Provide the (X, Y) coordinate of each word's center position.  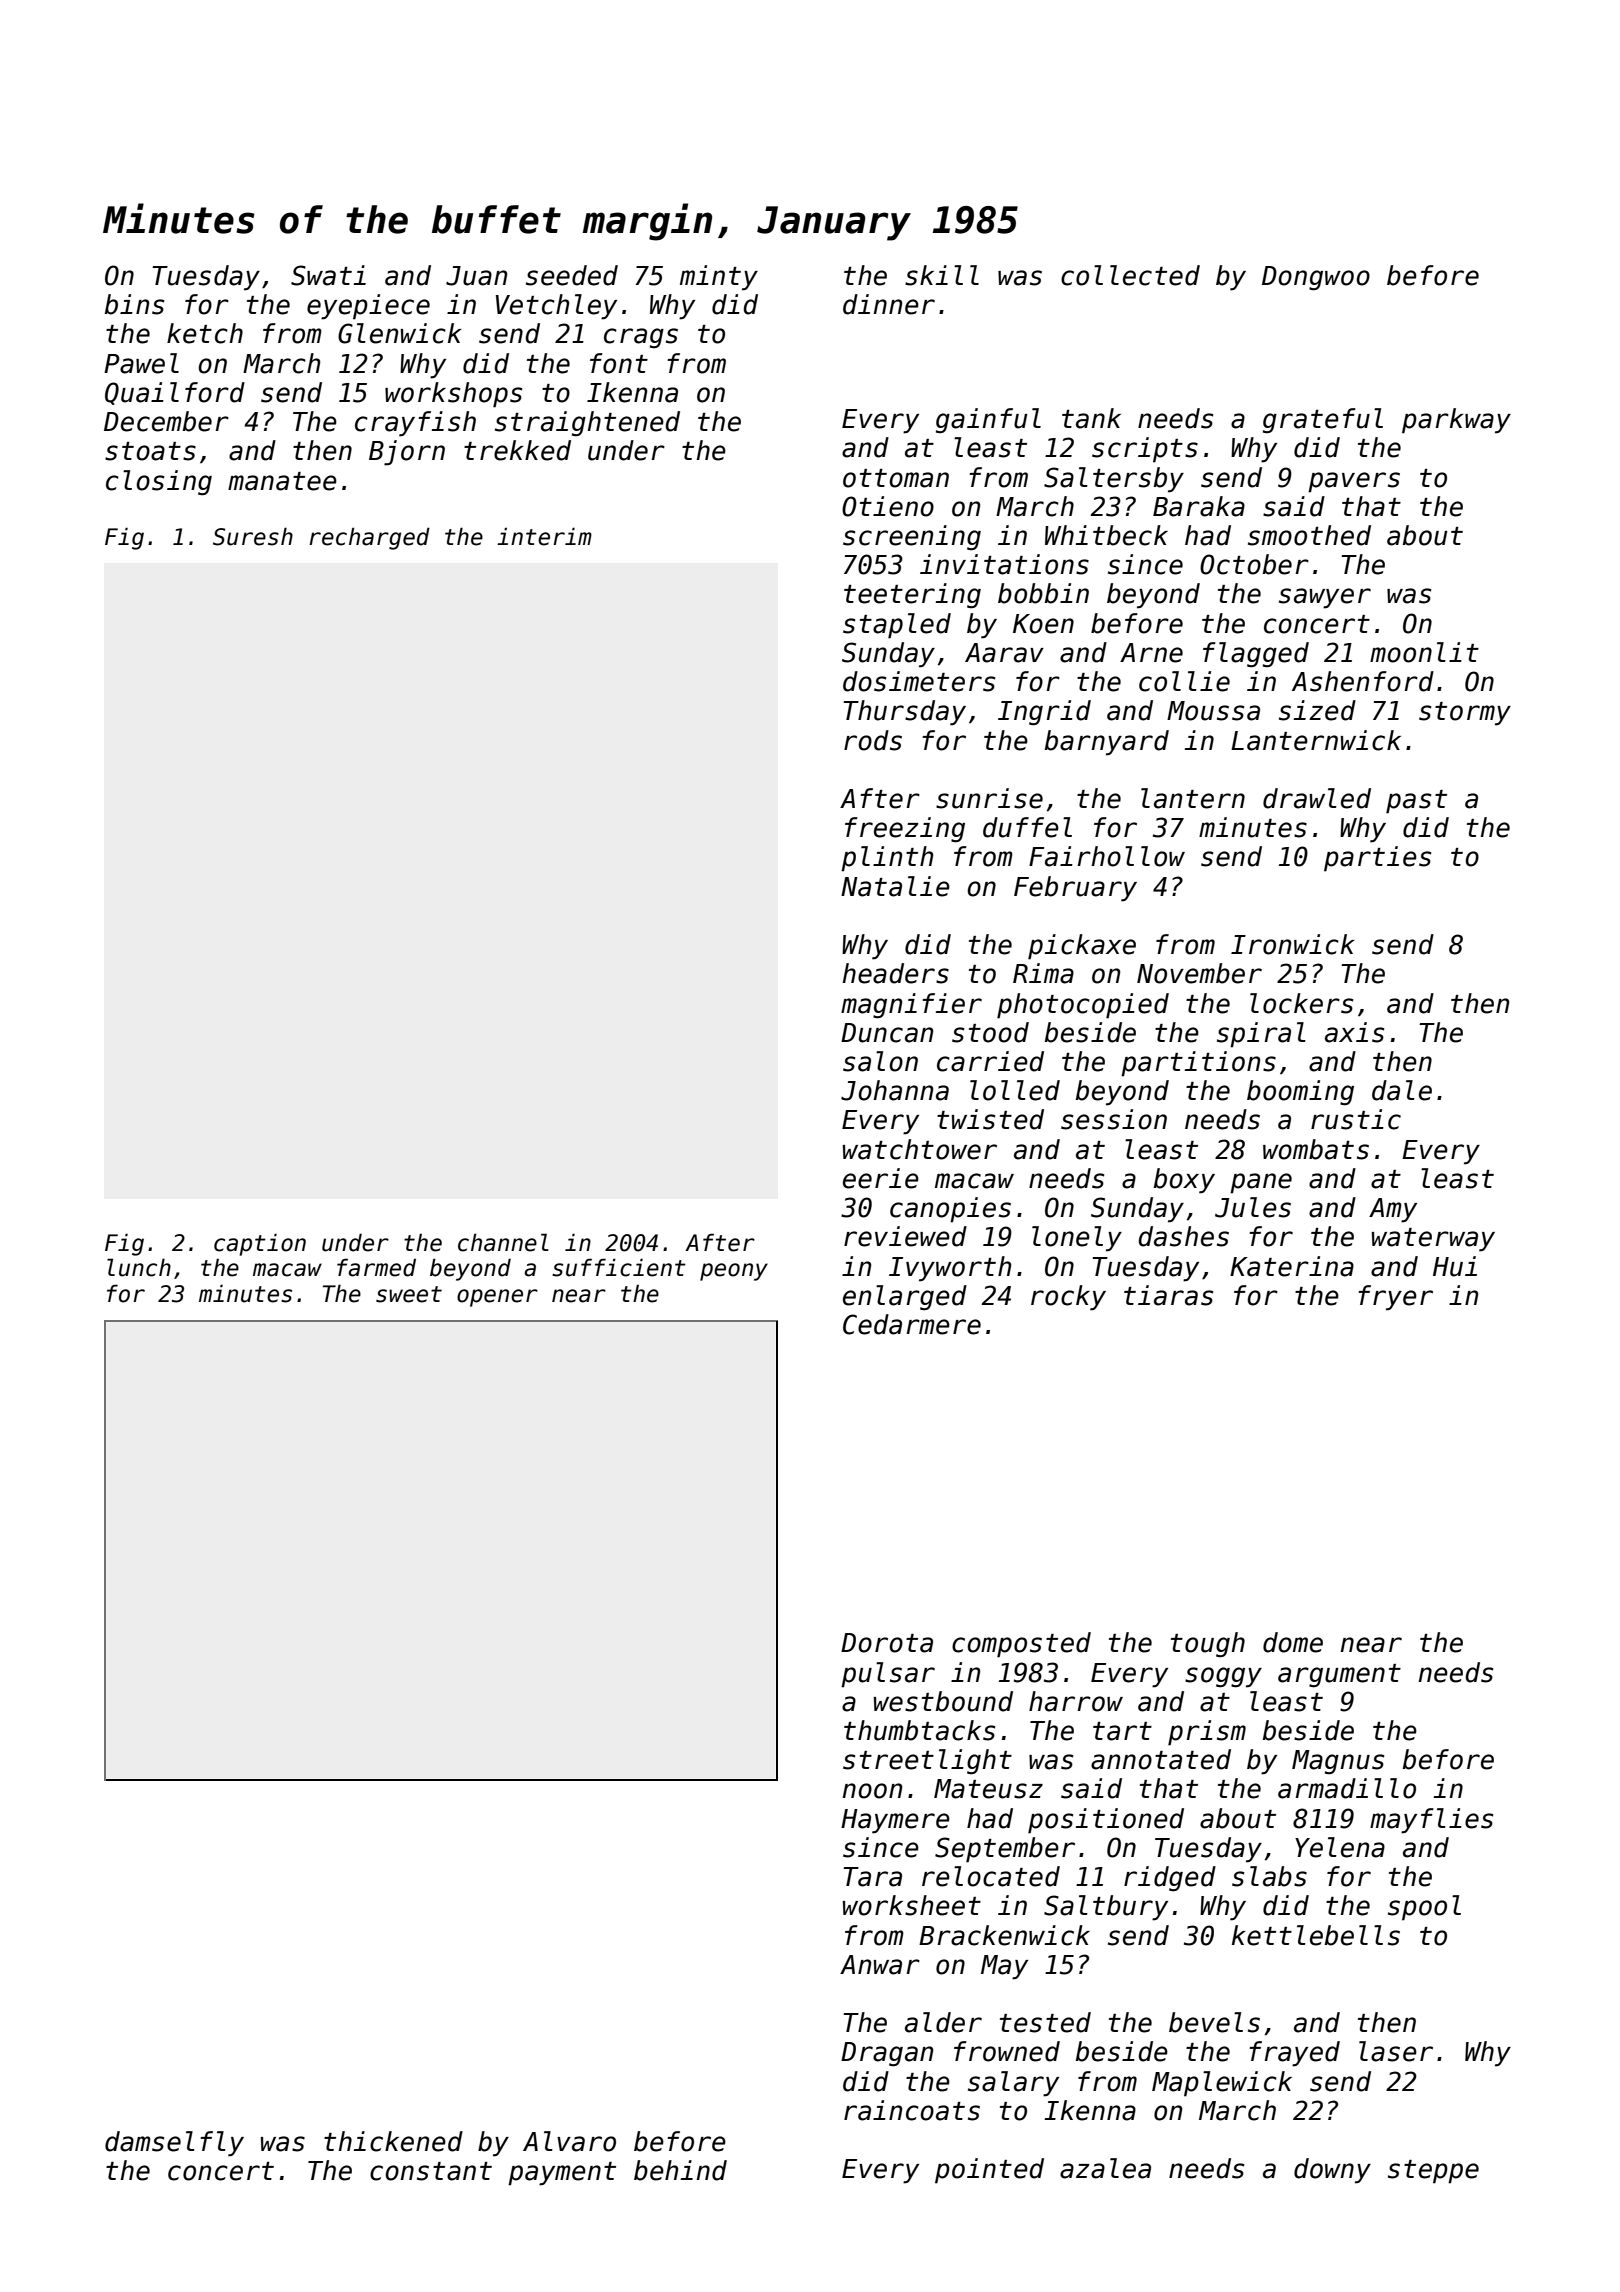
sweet (409, 1294)
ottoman (896, 478)
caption (260, 1244)
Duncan (887, 1033)
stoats (150, 451)
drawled (1317, 798)
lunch (139, 1267)
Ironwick (1293, 944)
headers (895, 973)
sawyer (1325, 598)
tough (1208, 1645)
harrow (1076, 1701)
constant (431, 2171)
